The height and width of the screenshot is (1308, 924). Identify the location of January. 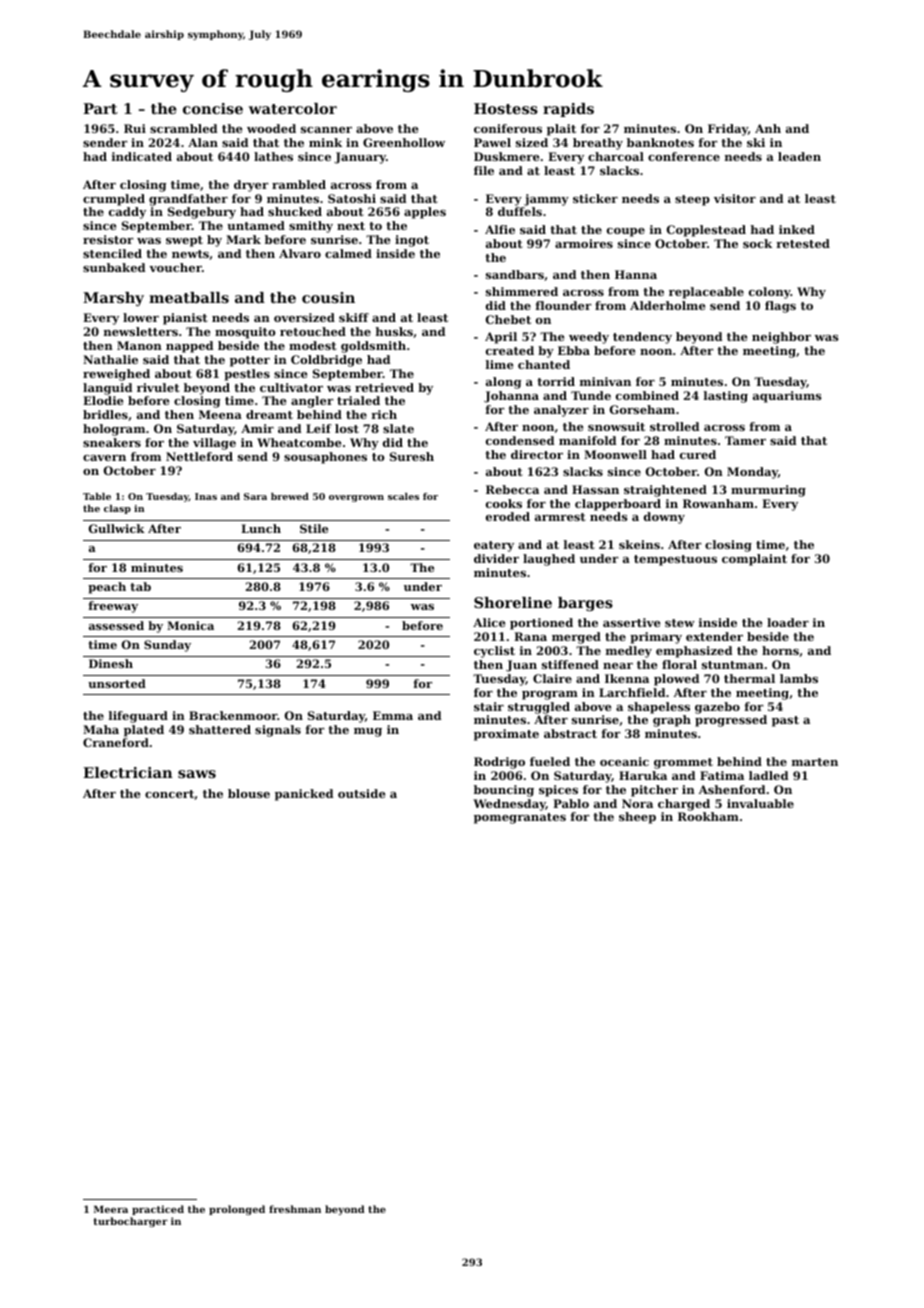
(360, 158).
